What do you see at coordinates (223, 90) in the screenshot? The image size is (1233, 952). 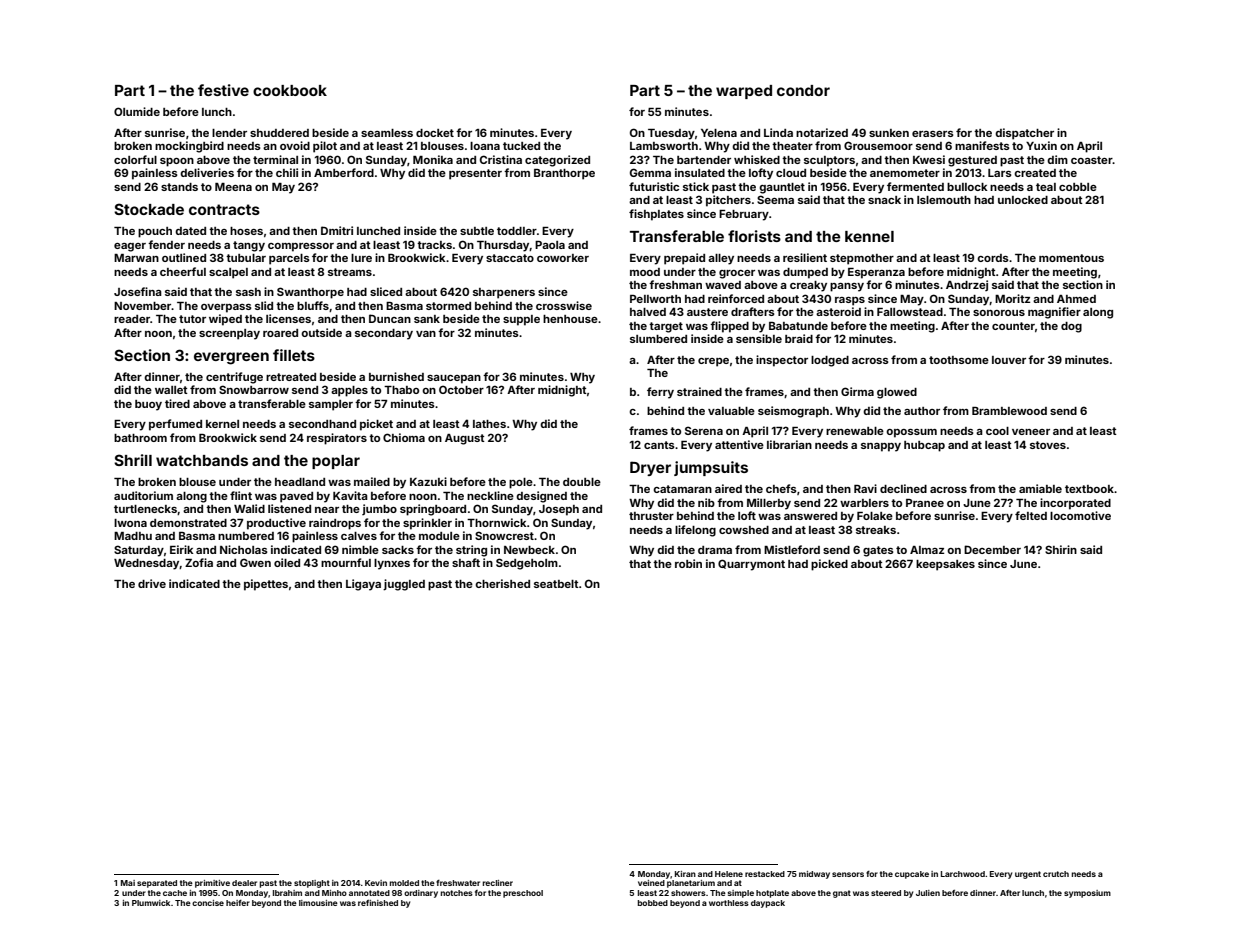 I see `festive` at bounding box center [223, 90].
